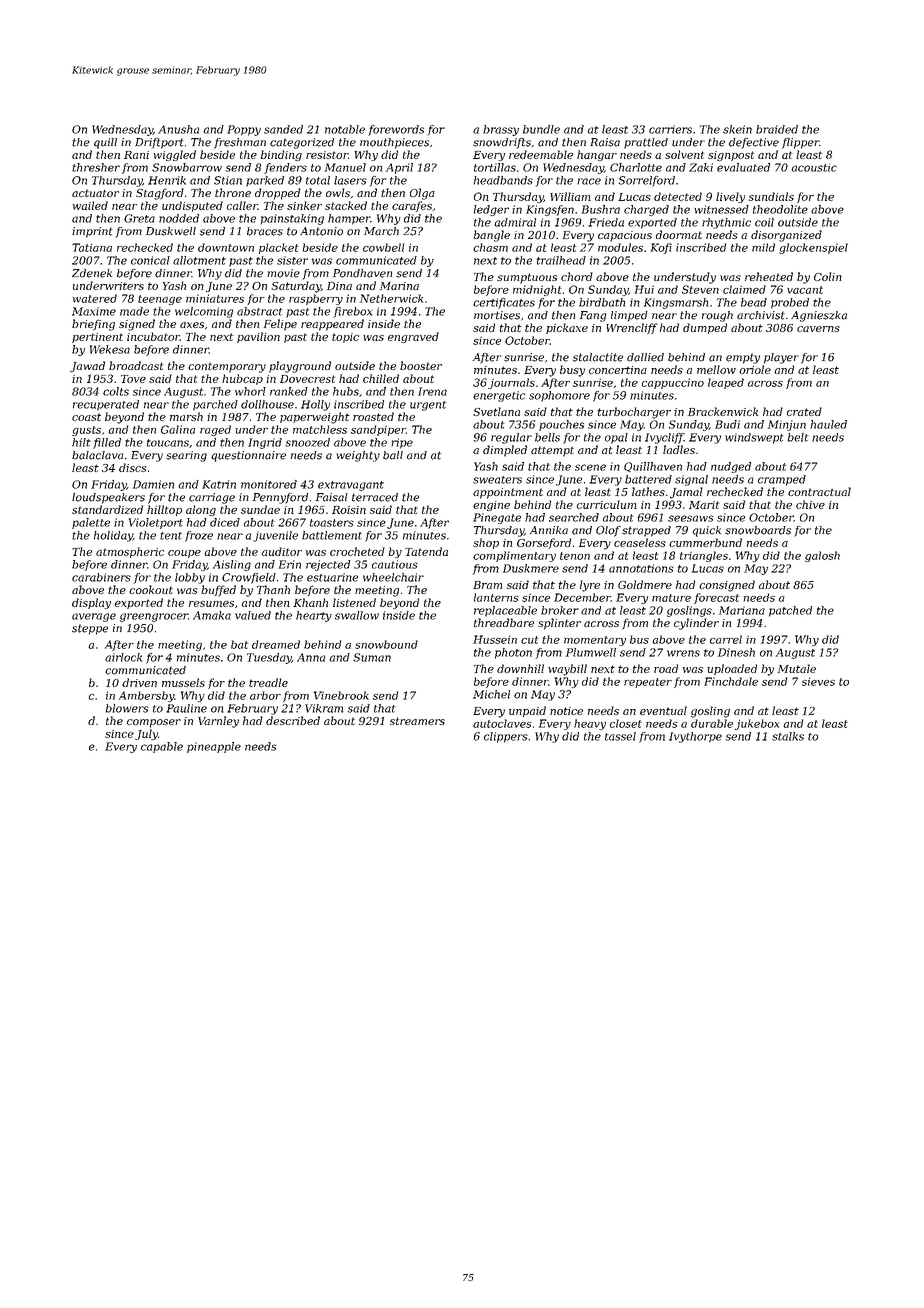 This screenshot has height=1308, width=924. I want to click on braided, so click(777, 129).
